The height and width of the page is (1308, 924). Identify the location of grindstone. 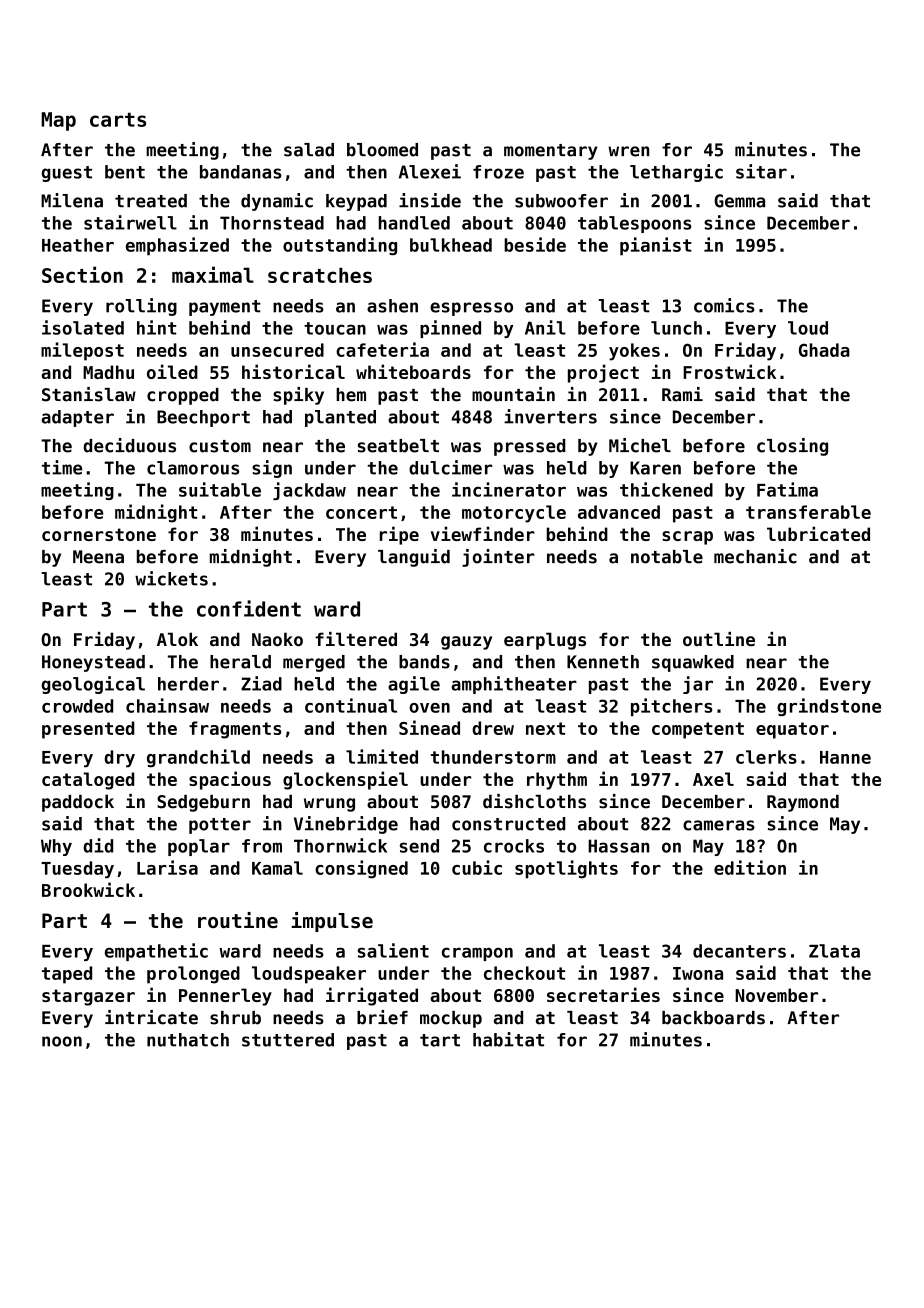
(829, 707).
